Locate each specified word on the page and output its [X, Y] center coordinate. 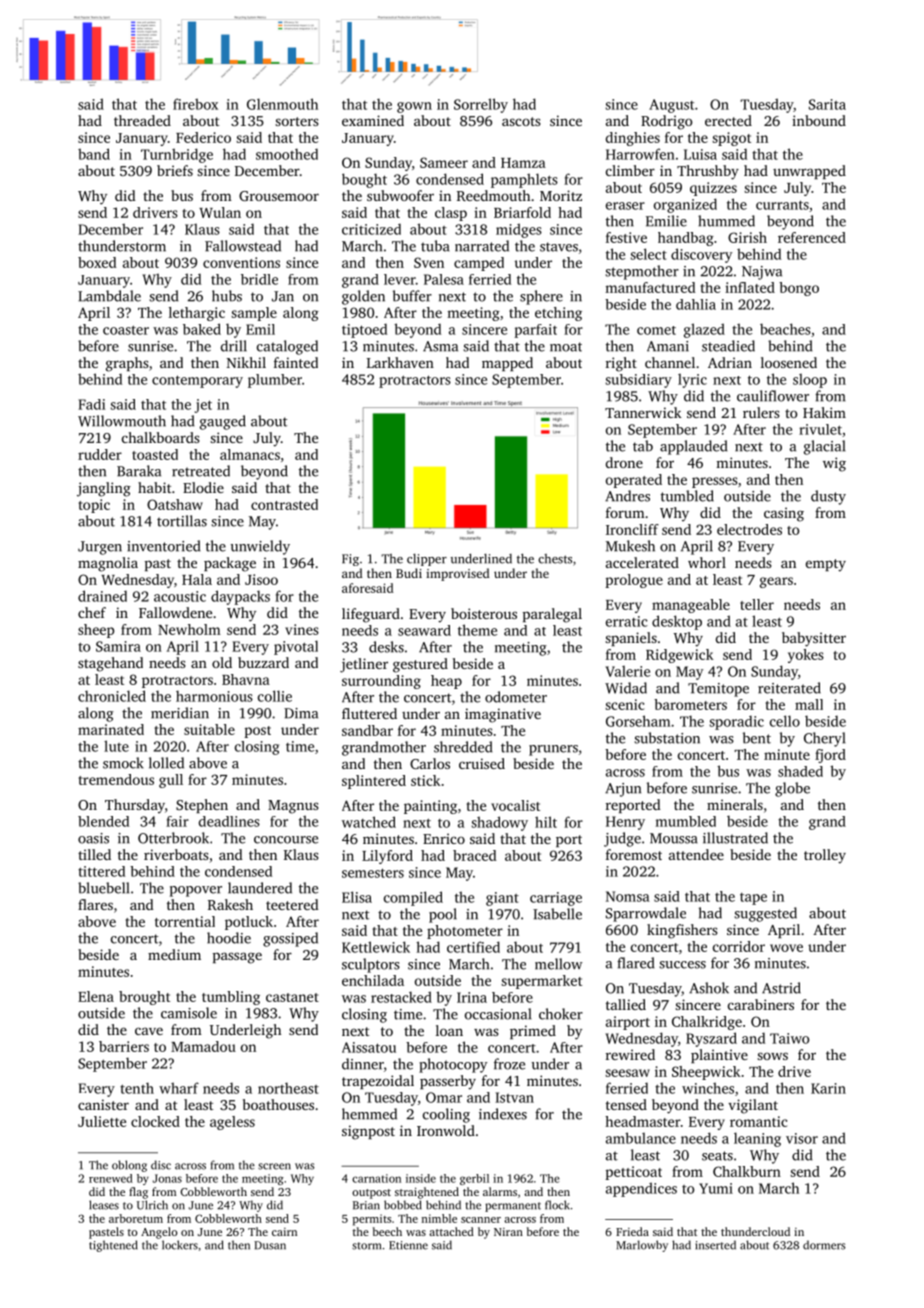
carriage [556, 899]
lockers [180, 1245]
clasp [451, 214]
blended [103, 821]
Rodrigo [666, 122]
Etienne [408, 1245]
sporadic [736, 722]
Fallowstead [243, 246]
